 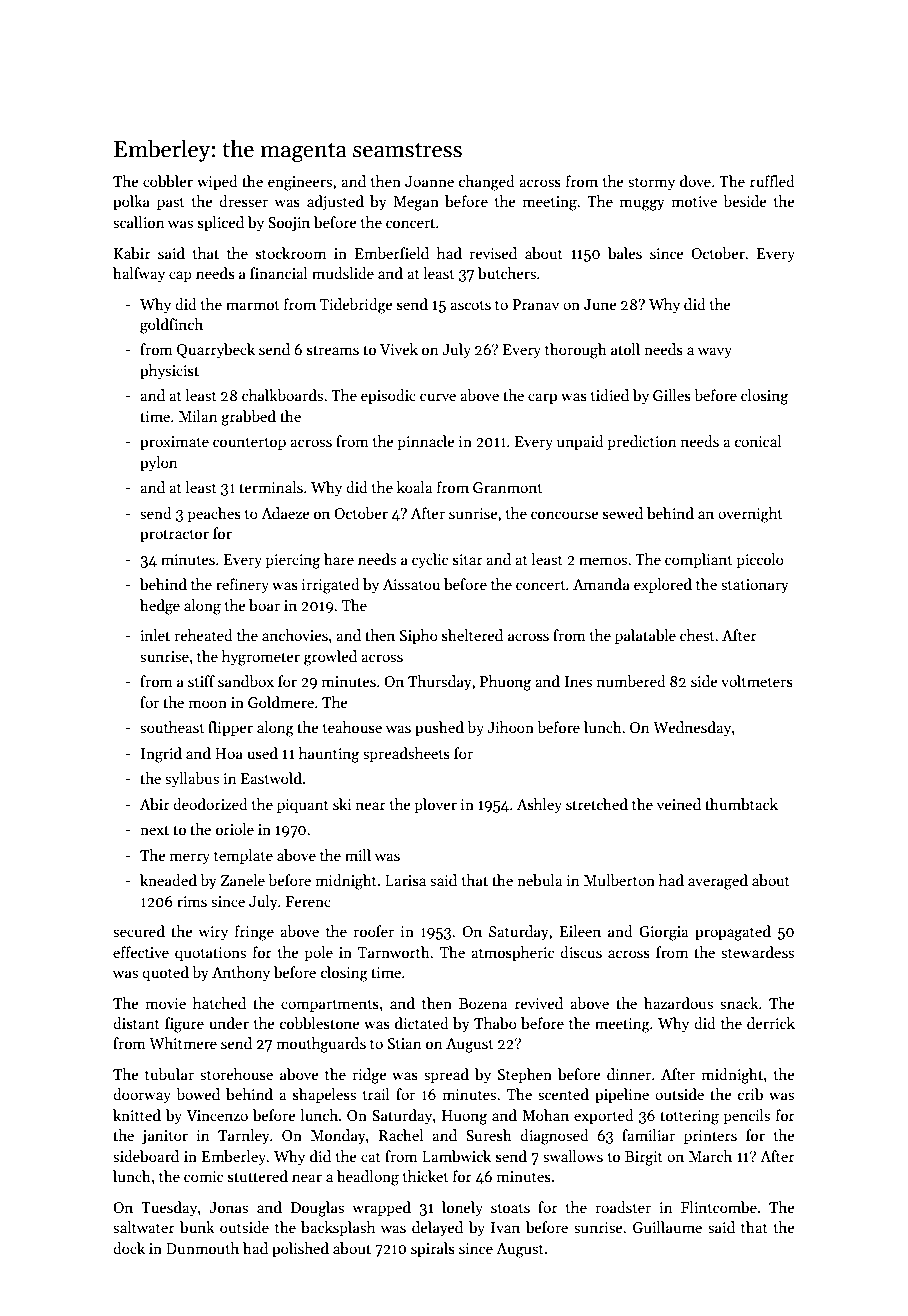 What do you see at coordinates (253, 305) in the screenshot?
I see `marmot` at bounding box center [253, 305].
